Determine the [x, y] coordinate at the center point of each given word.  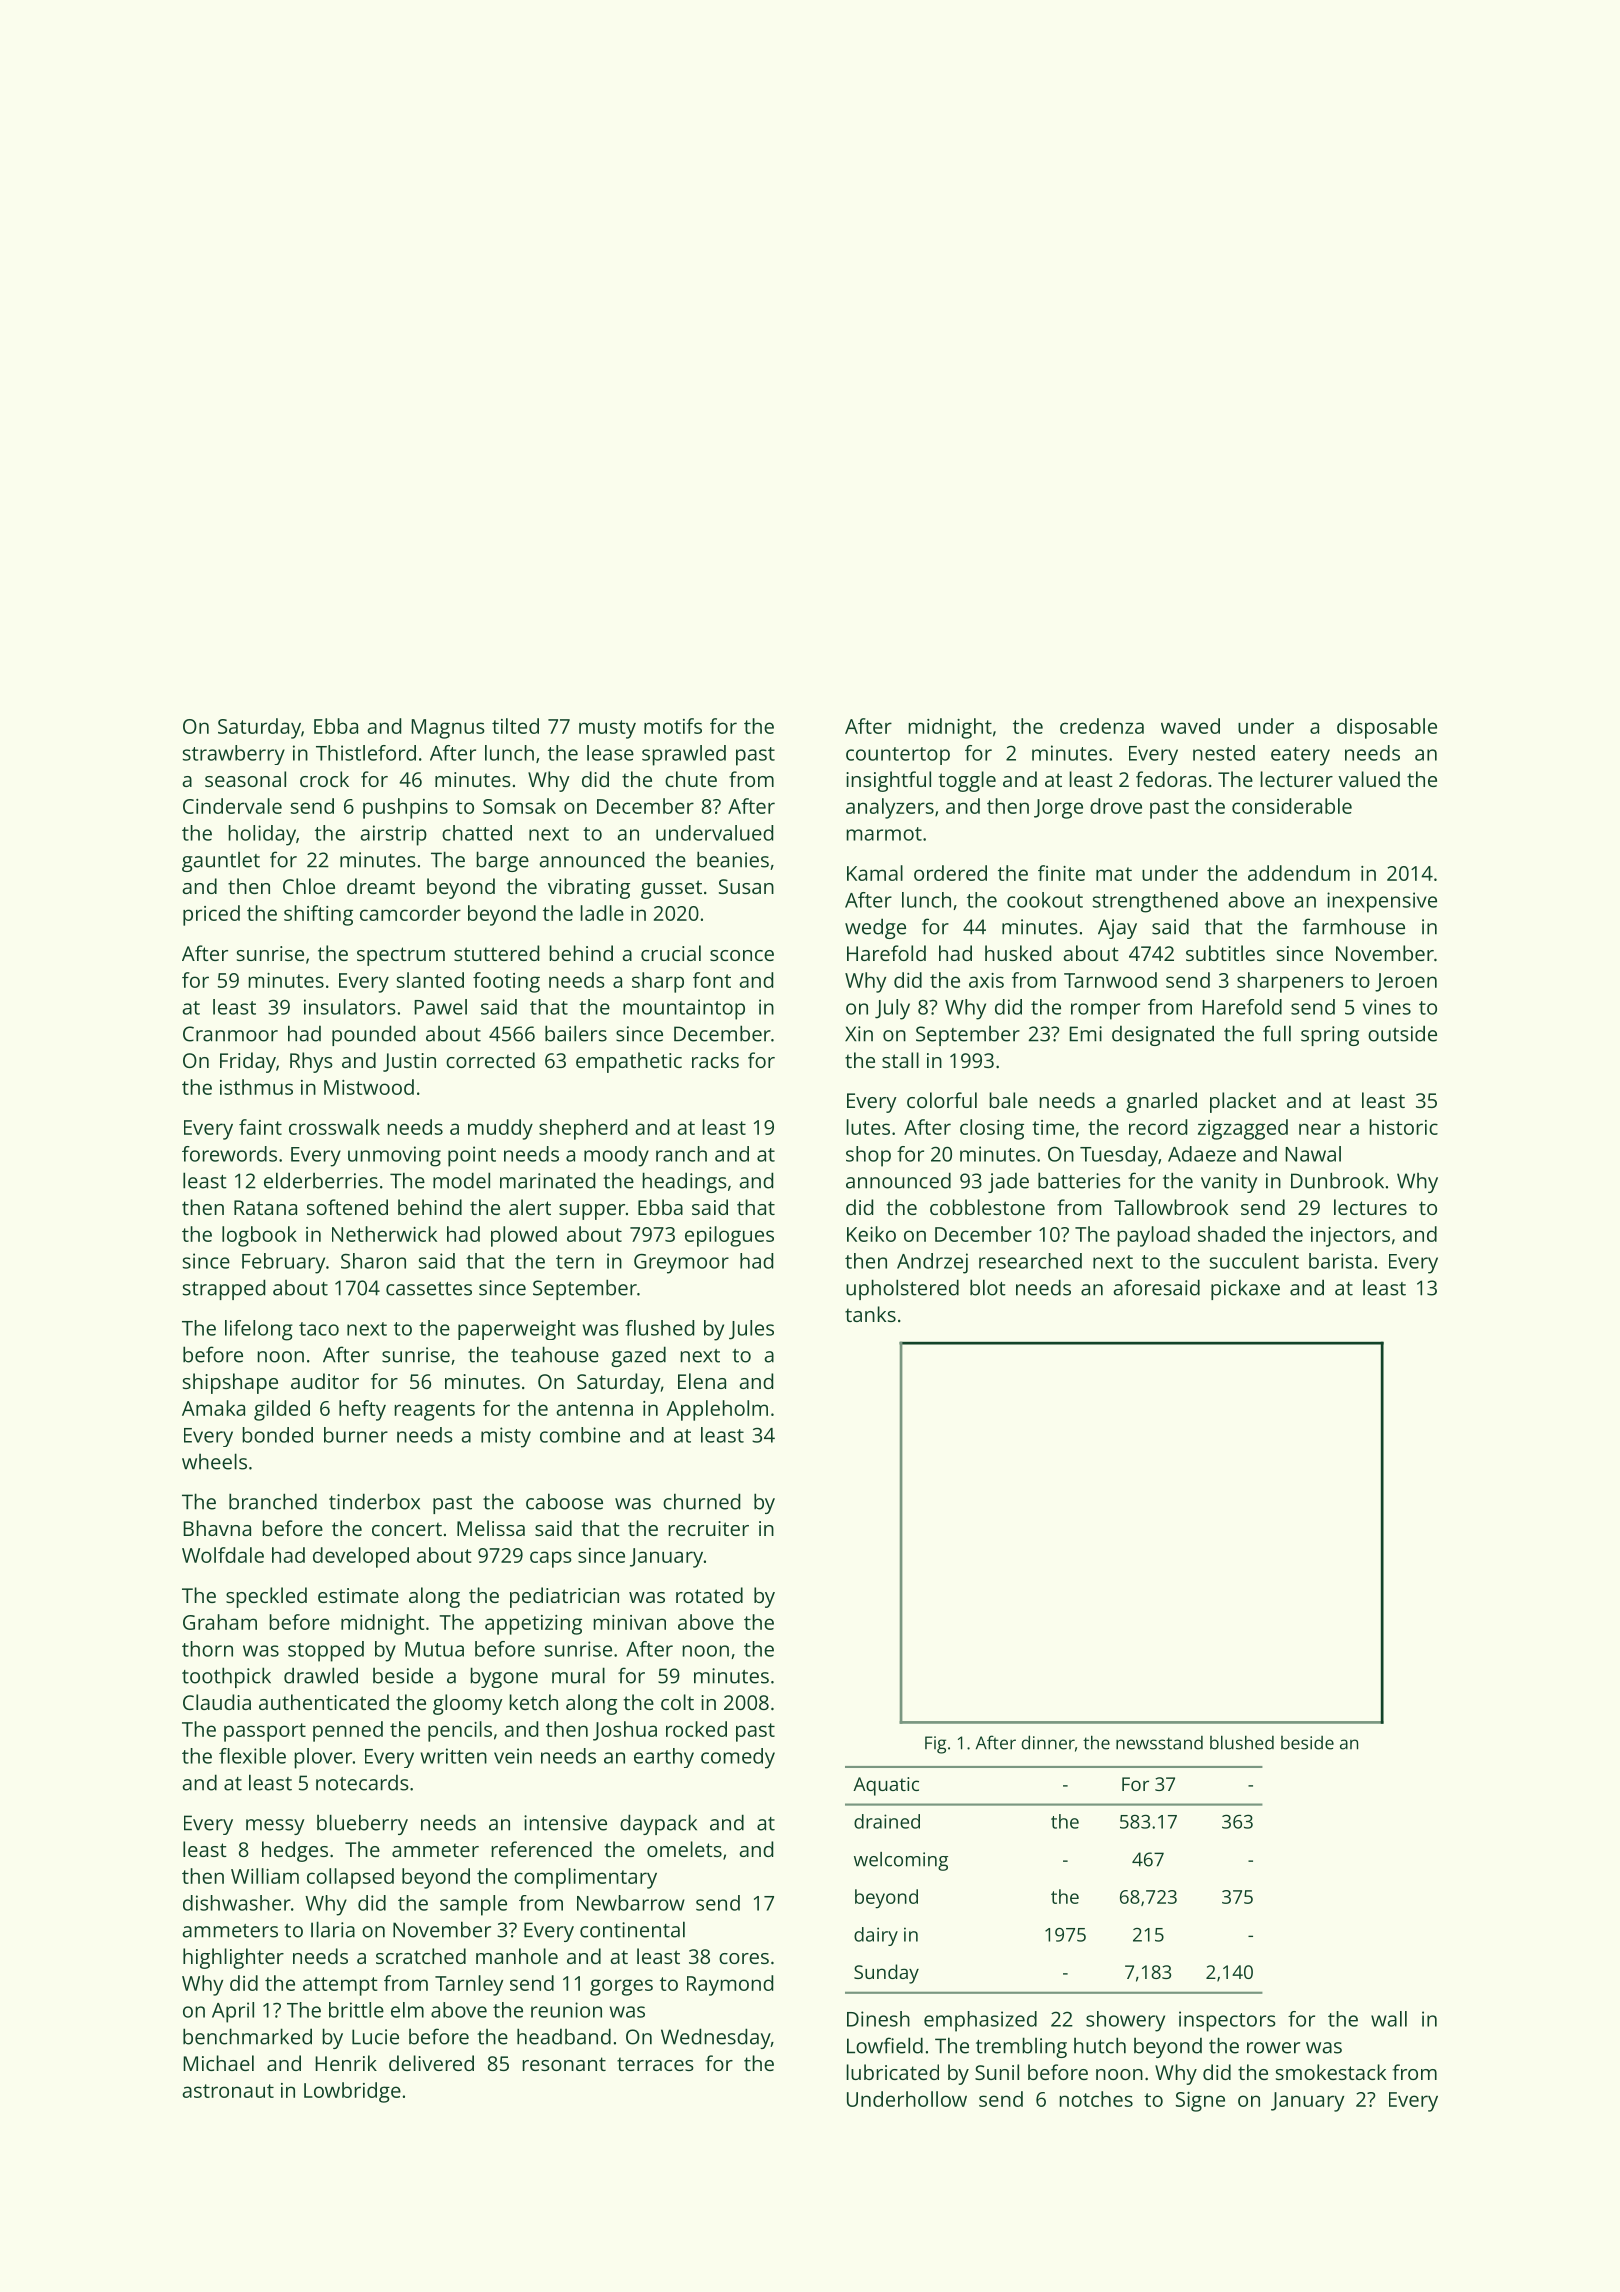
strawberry [234, 755]
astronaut [228, 2091]
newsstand [1159, 1743]
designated [1163, 1035]
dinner [1048, 1742]
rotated [709, 1595]
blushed [1242, 1742]
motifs [673, 726]
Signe [1200, 2102]
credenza [1102, 726]
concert [407, 1529]
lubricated [892, 2072]
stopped [326, 1651]
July [892, 1009]
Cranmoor [230, 1034]
